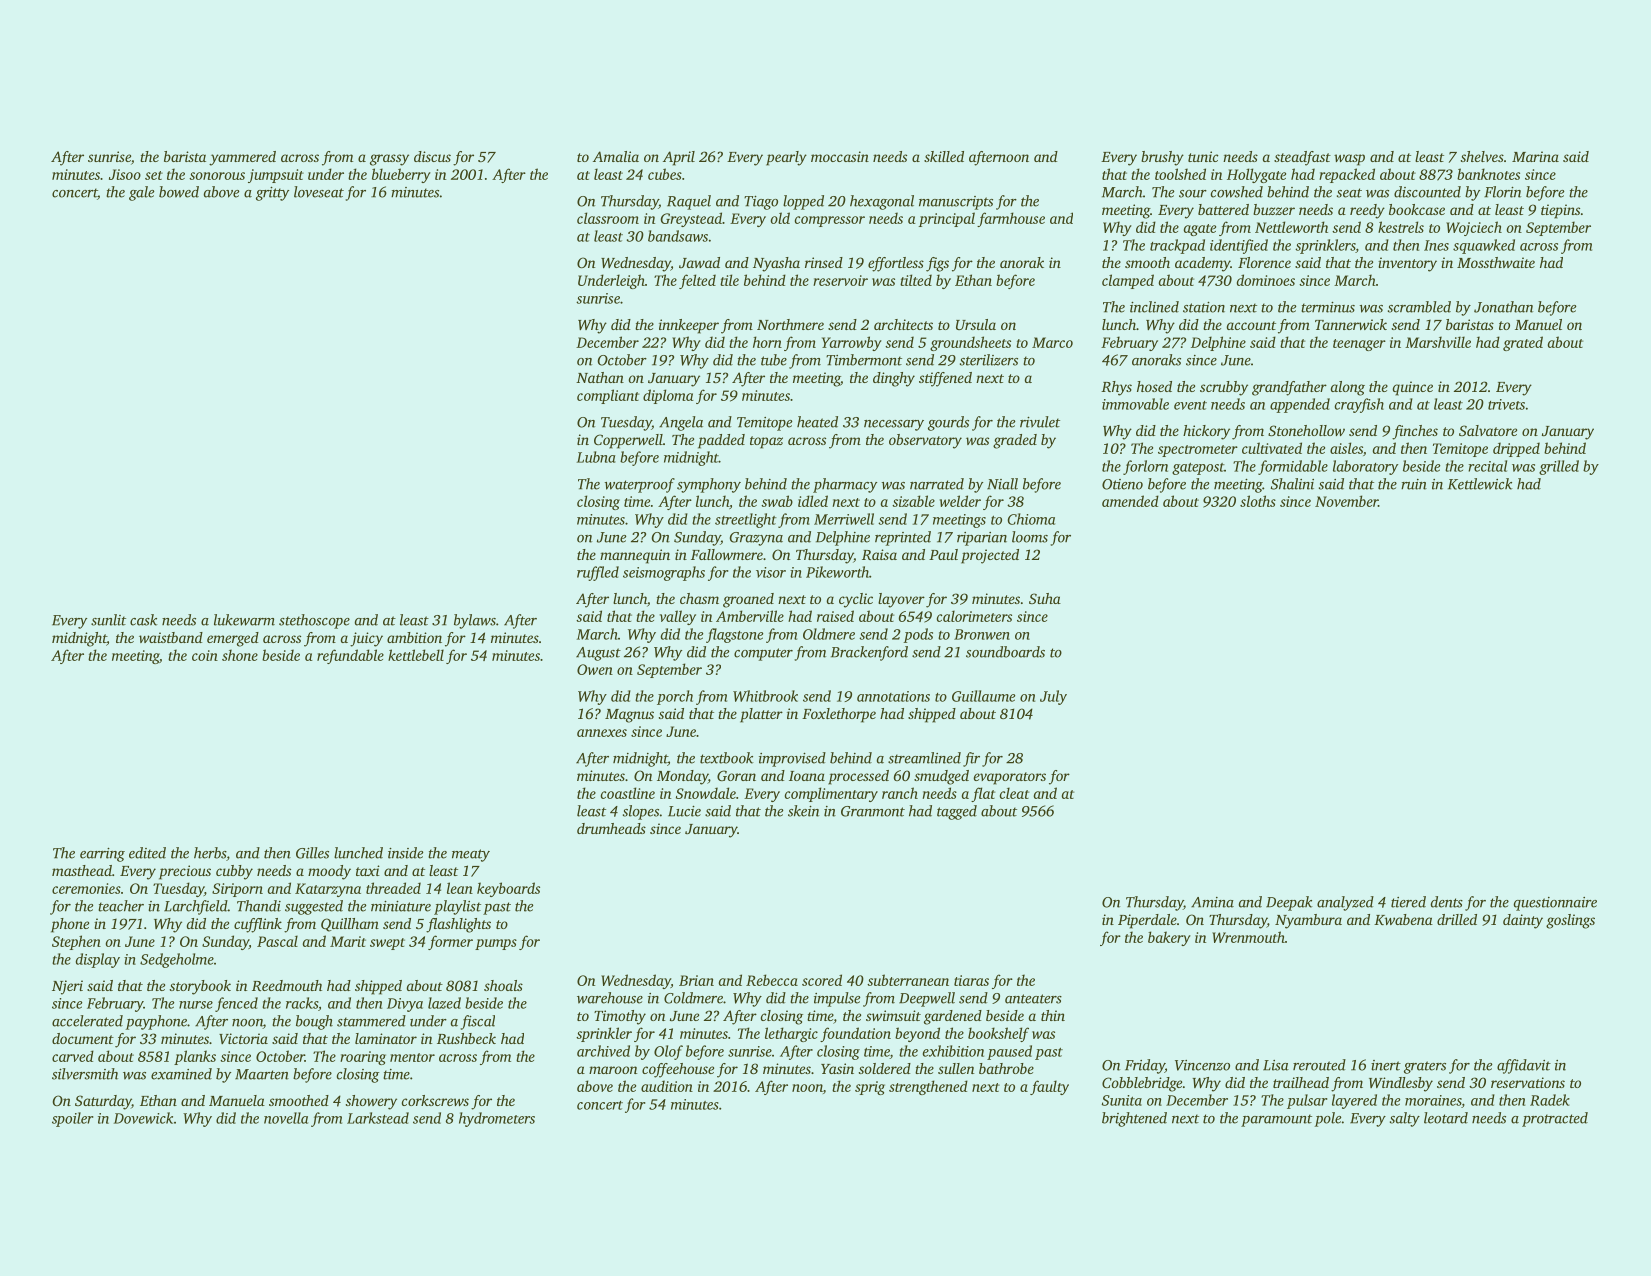  I want to click on Lubna, so click(596, 457).
